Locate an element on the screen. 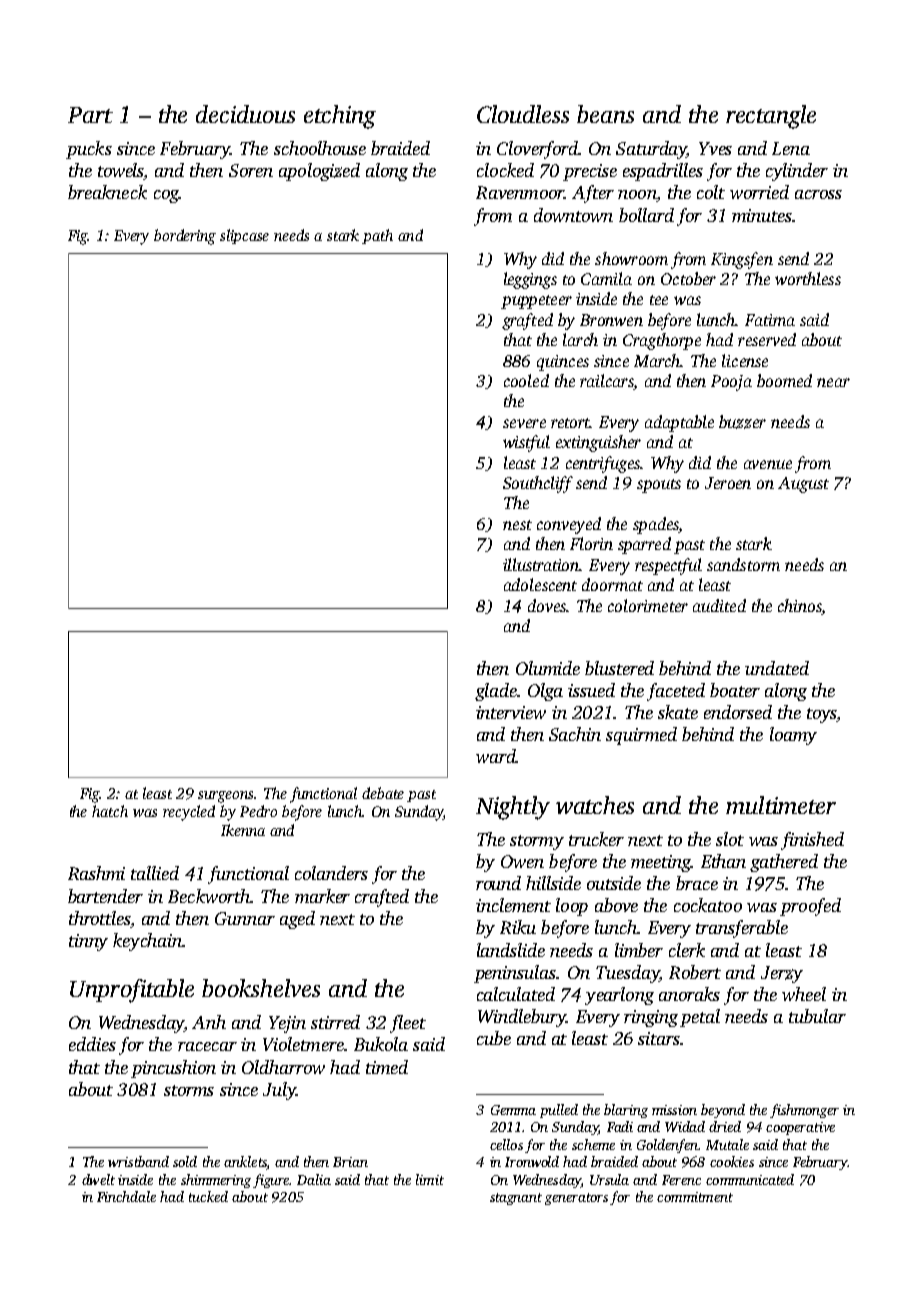 The image size is (924, 1308). blustered is located at coordinates (619, 668).
